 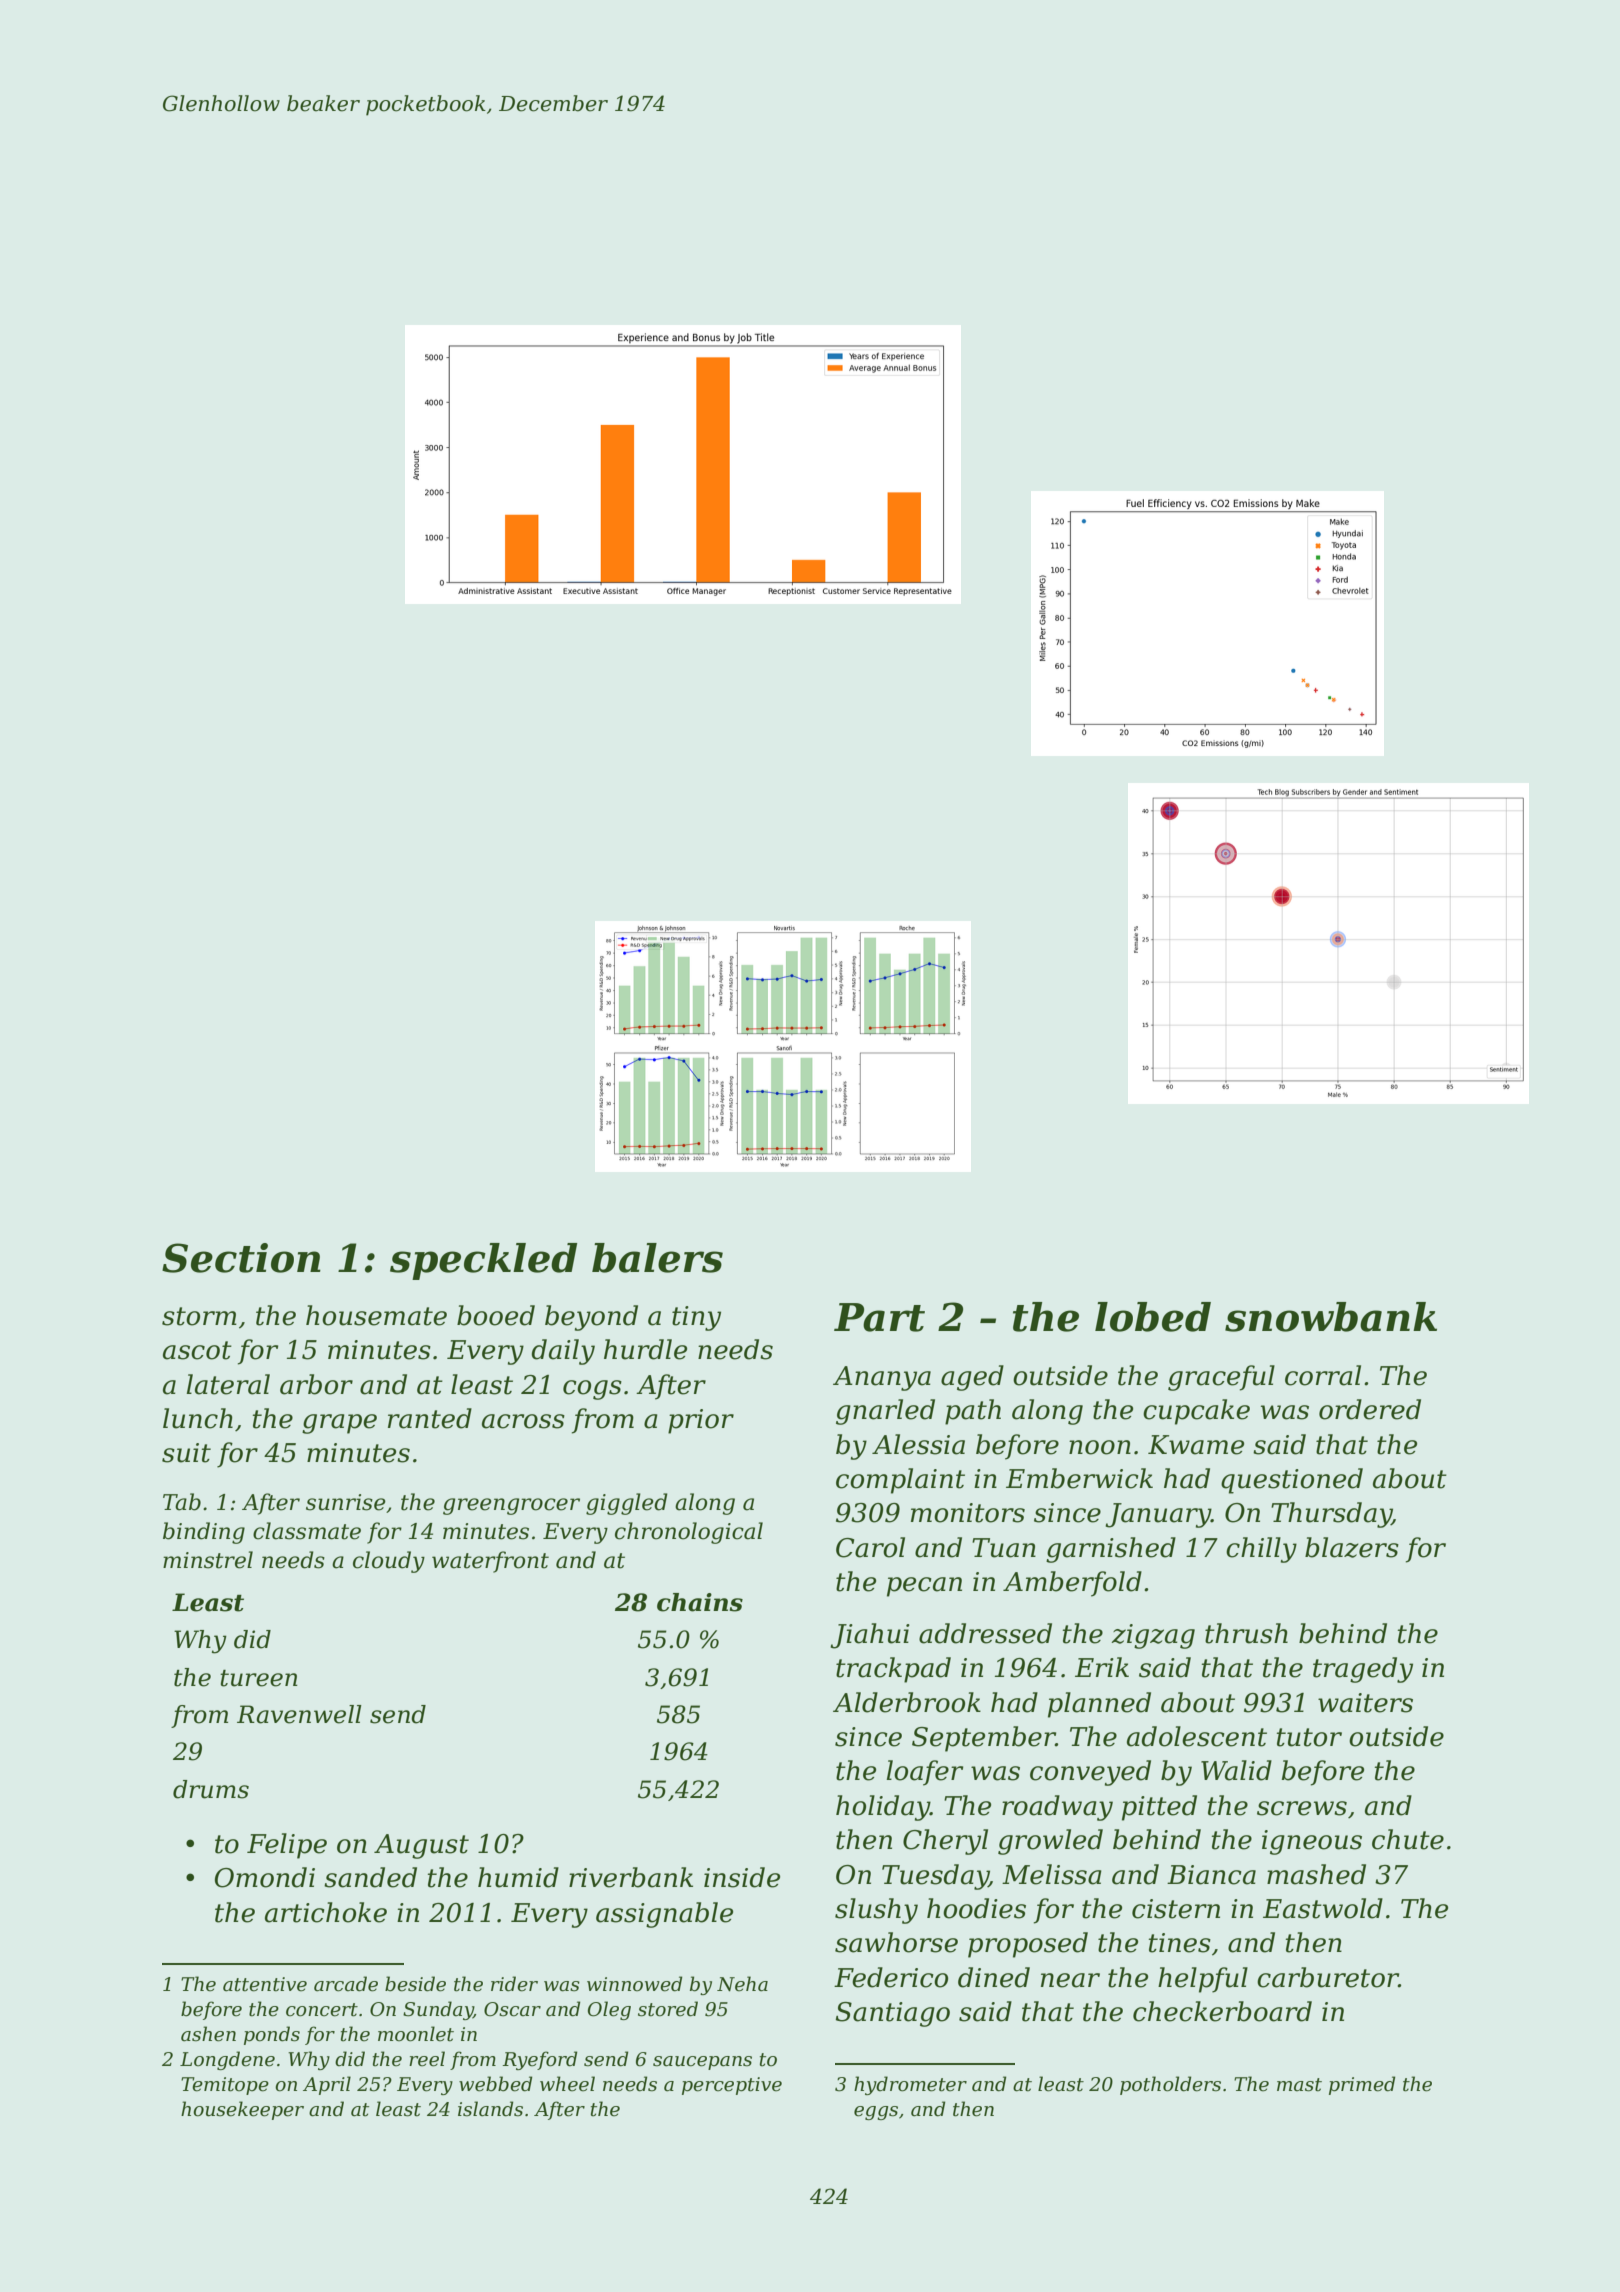 What do you see at coordinates (1176, 1909) in the screenshot?
I see `cistern` at bounding box center [1176, 1909].
